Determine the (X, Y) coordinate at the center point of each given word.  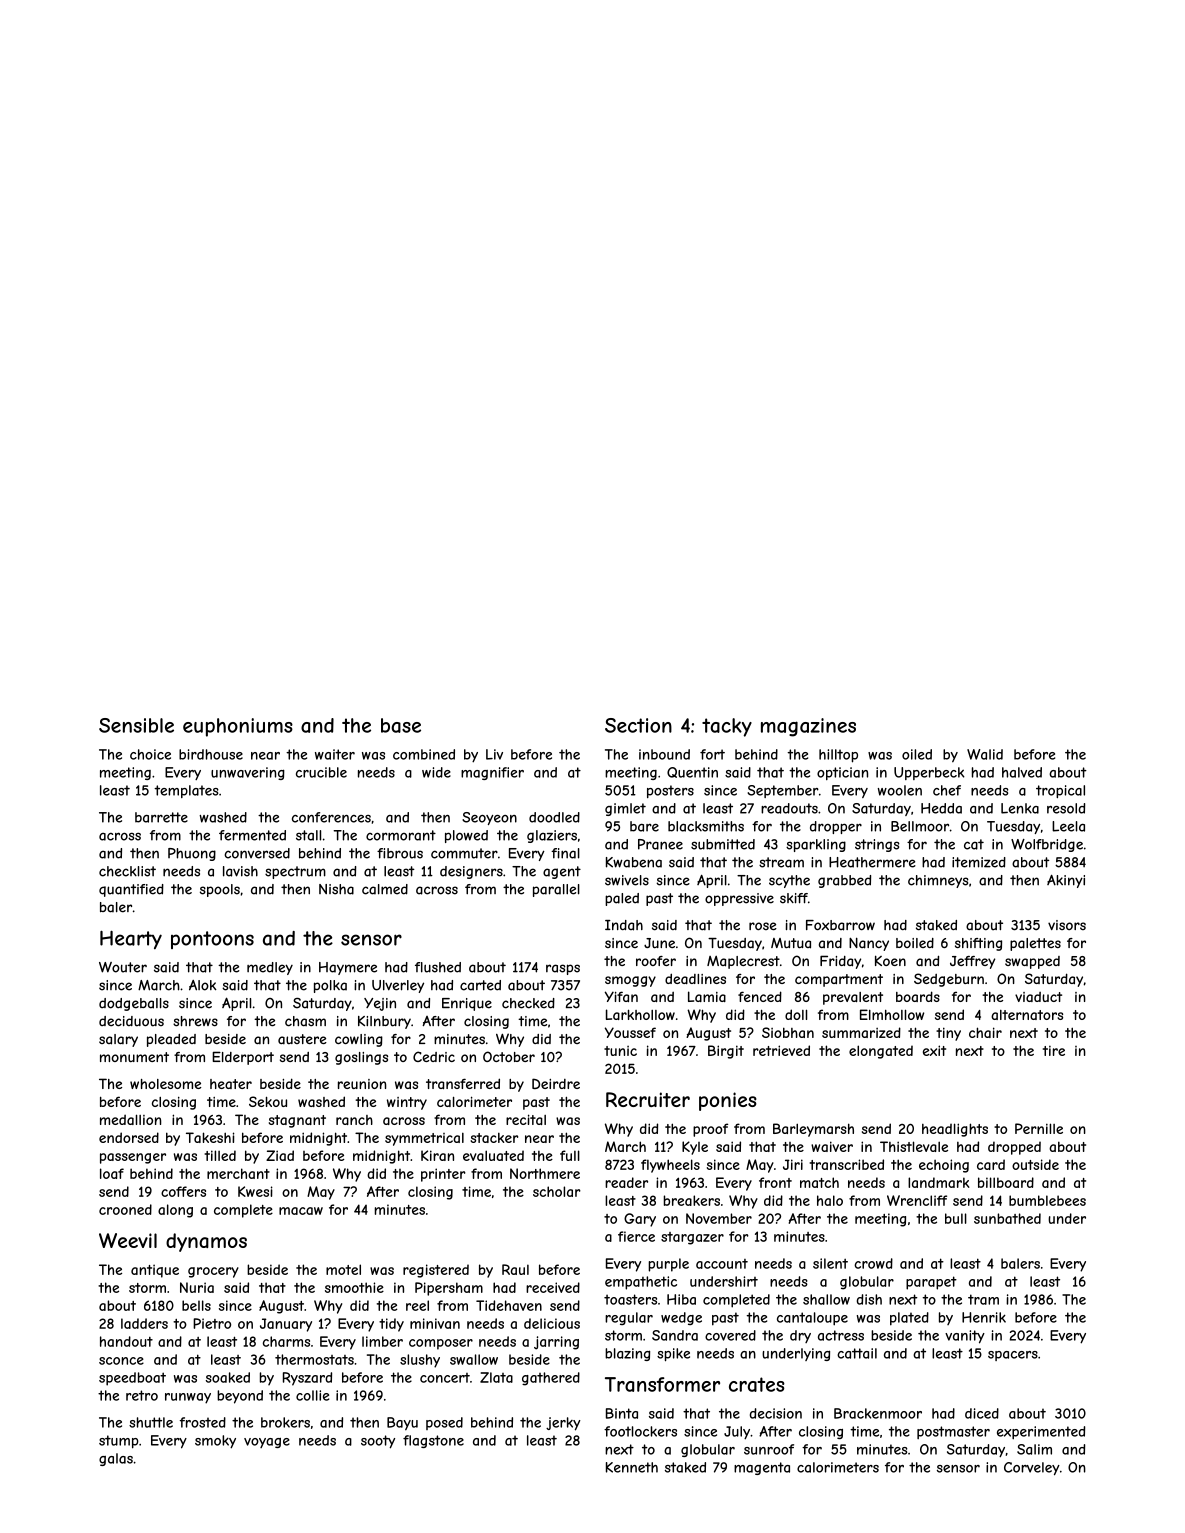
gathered (551, 1379)
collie (312, 1395)
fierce (636, 1236)
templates (186, 791)
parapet (931, 1283)
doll (796, 1014)
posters (670, 791)
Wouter (123, 967)
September (783, 791)
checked (528, 1003)
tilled (220, 1155)
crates (757, 1384)
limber (382, 1341)
